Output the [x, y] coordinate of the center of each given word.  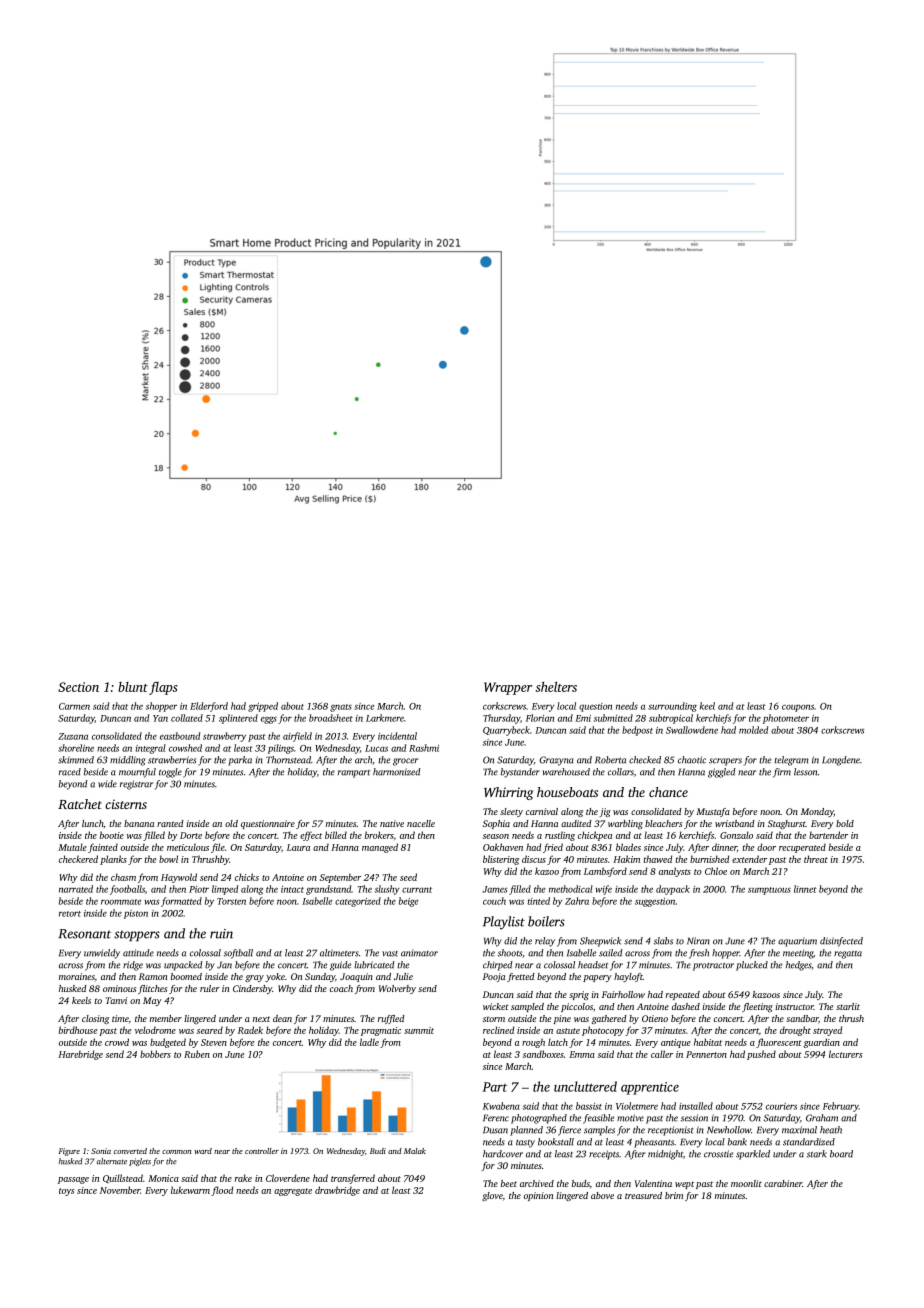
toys [67, 1192]
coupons [798, 708]
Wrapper [508, 688]
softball [238, 954]
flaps [163, 688]
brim [674, 1195]
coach [341, 988]
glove [492, 1196]
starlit [848, 1006]
